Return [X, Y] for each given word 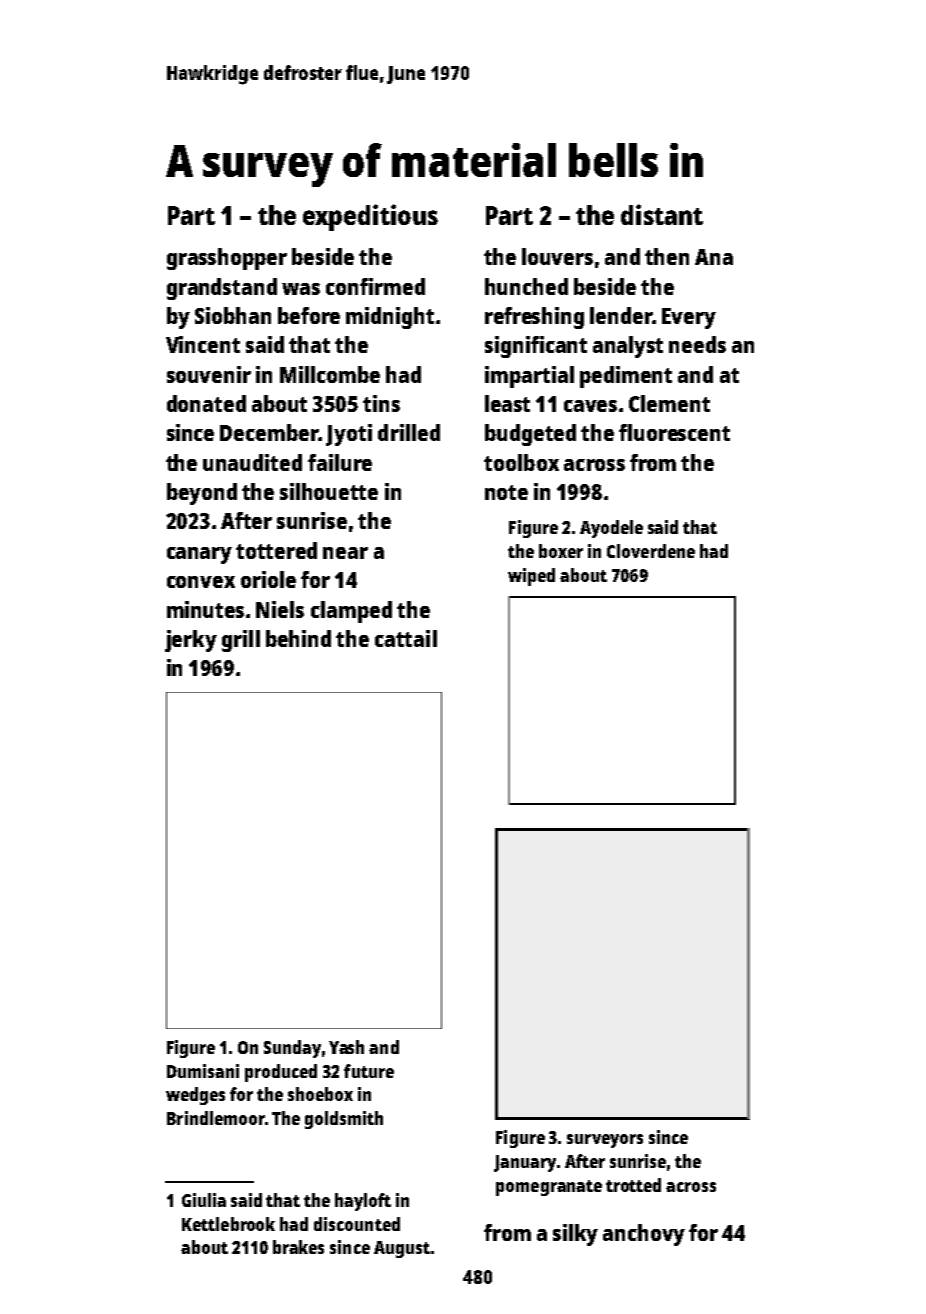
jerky [191, 641]
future [369, 1071]
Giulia [204, 1200]
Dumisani [203, 1071]
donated [206, 403]
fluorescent [674, 432]
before [309, 315]
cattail [406, 638]
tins [381, 403]
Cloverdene [651, 551]
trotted [633, 1185]
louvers [557, 256]
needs [697, 344]
